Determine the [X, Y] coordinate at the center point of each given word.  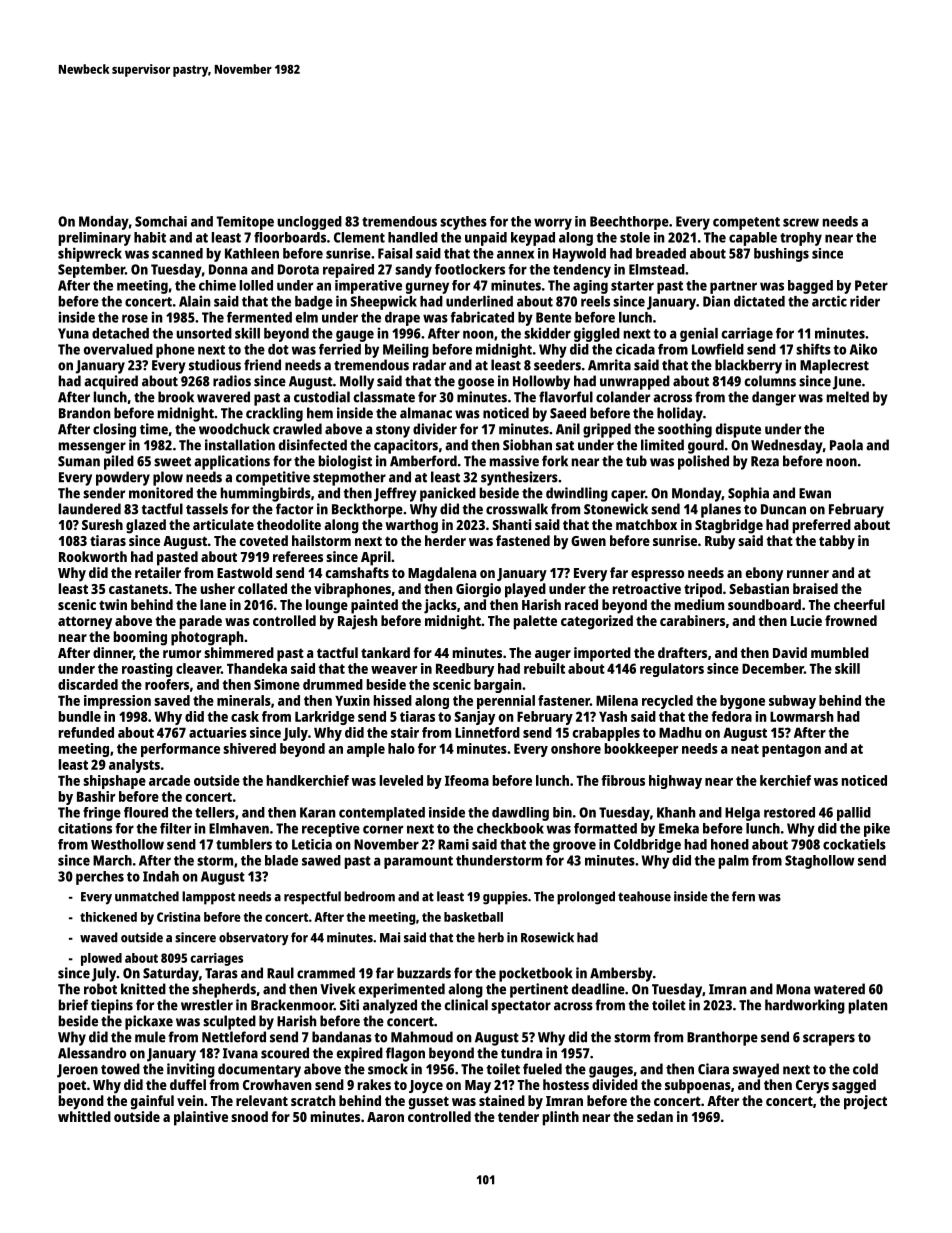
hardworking [805, 1006]
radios [232, 381]
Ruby [720, 542]
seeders [557, 365]
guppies [505, 898]
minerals [244, 700]
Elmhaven [239, 828]
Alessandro [92, 1053]
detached [120, 333]
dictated [759, 301]
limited [662, 445]
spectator [521, 1007]
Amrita [609, 365]
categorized [597, 622]
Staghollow [820, 862]
